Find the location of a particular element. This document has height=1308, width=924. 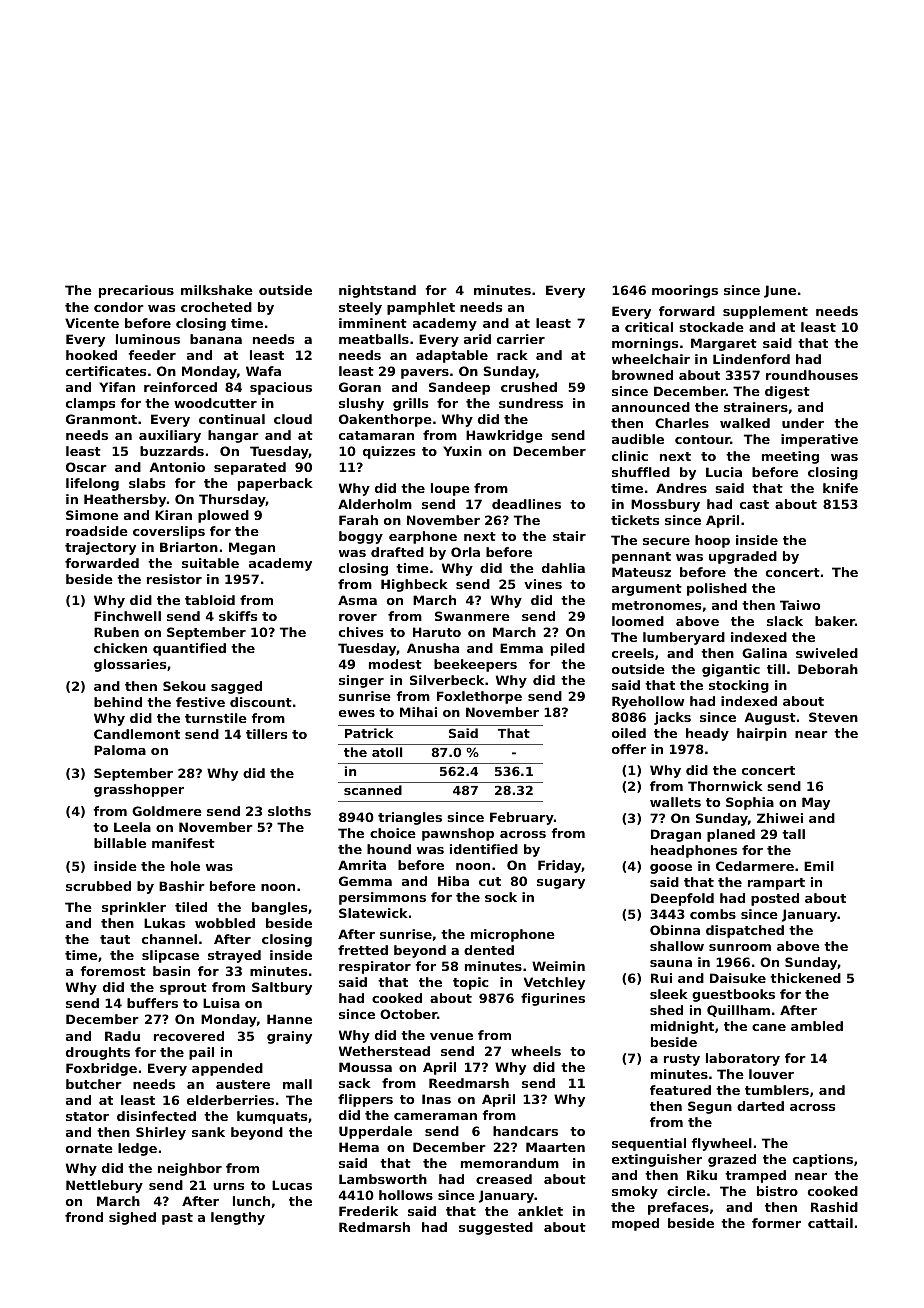

June is located at coordinates (780, 291).
